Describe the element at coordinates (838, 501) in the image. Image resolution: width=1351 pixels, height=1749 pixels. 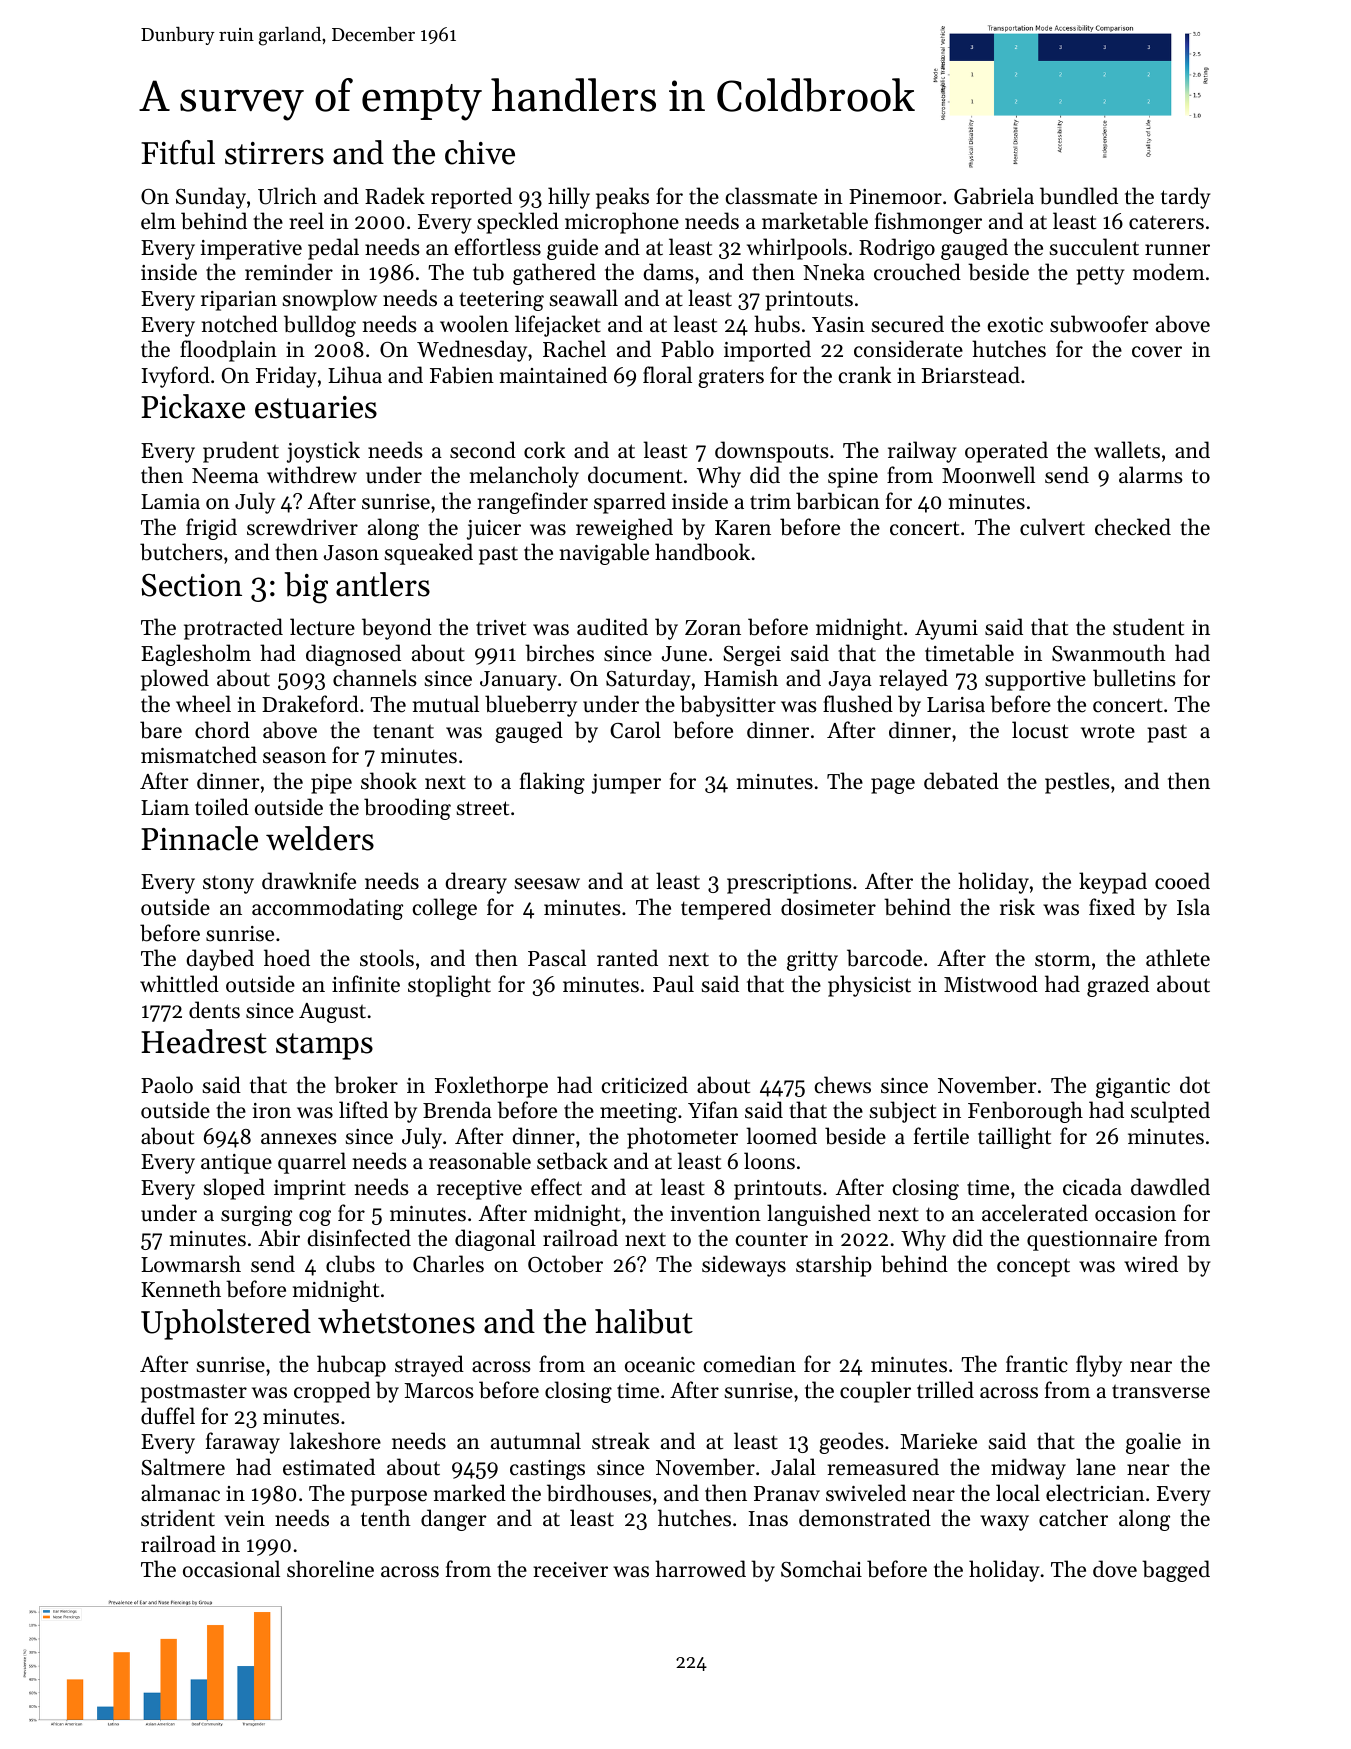
I see `barbican` at that location.
